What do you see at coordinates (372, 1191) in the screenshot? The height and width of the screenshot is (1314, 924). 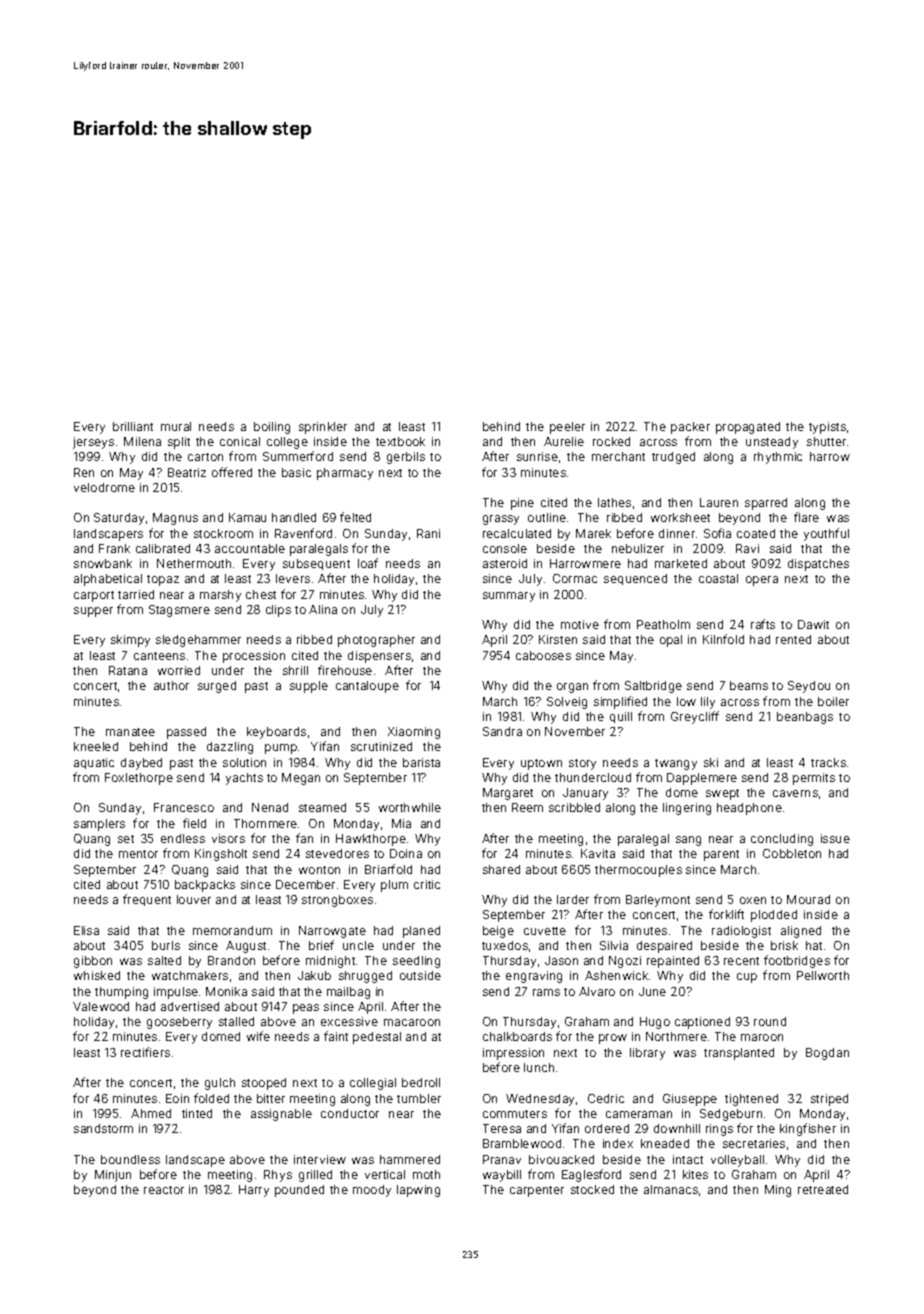 I see `moody` at bounding box center [372, 1191].
